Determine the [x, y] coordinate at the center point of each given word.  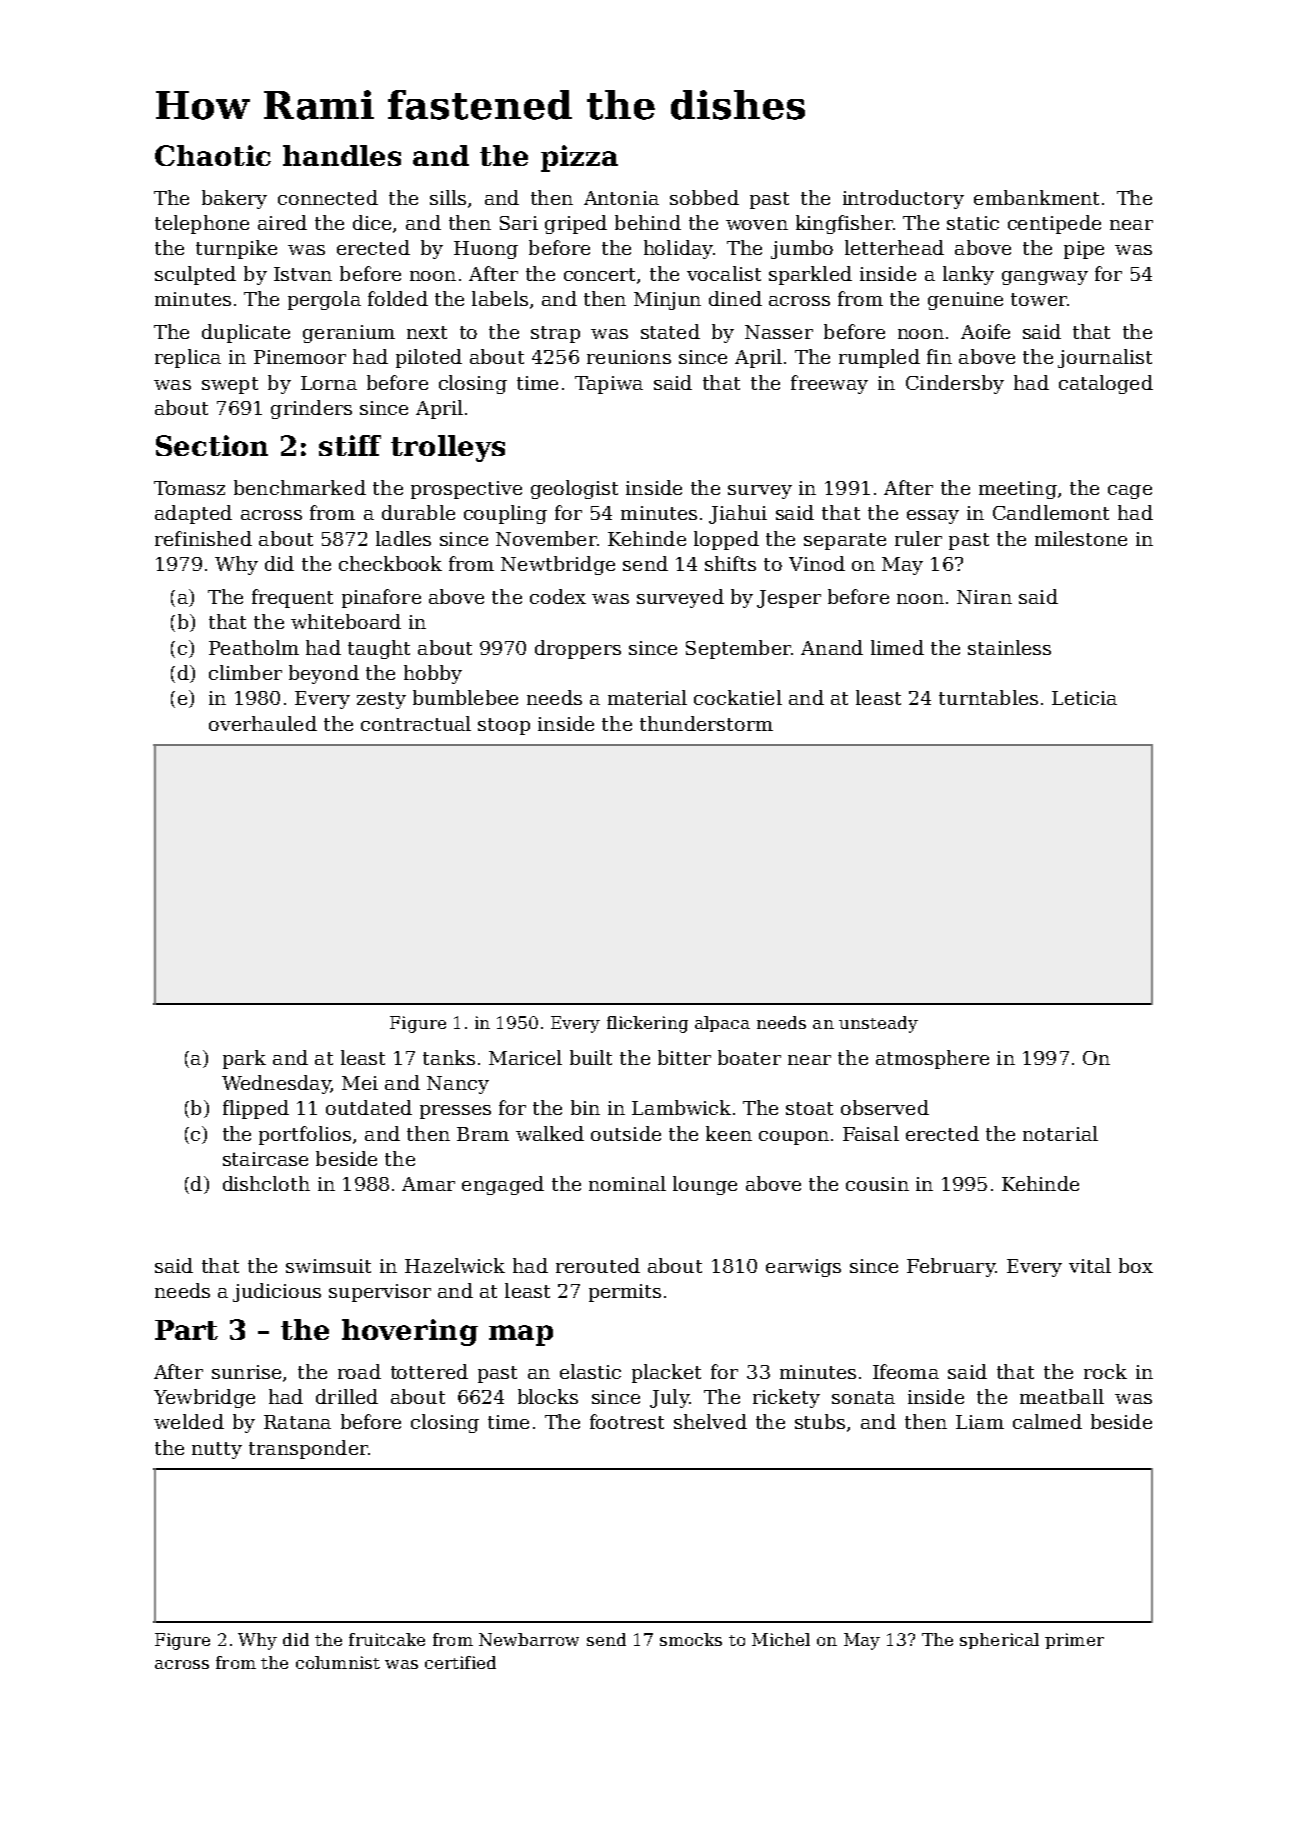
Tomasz [189, 488]
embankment [1036, 197]
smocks [691, 1639]
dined [735, 298]
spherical [999, 1641]
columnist [338, 1662]
